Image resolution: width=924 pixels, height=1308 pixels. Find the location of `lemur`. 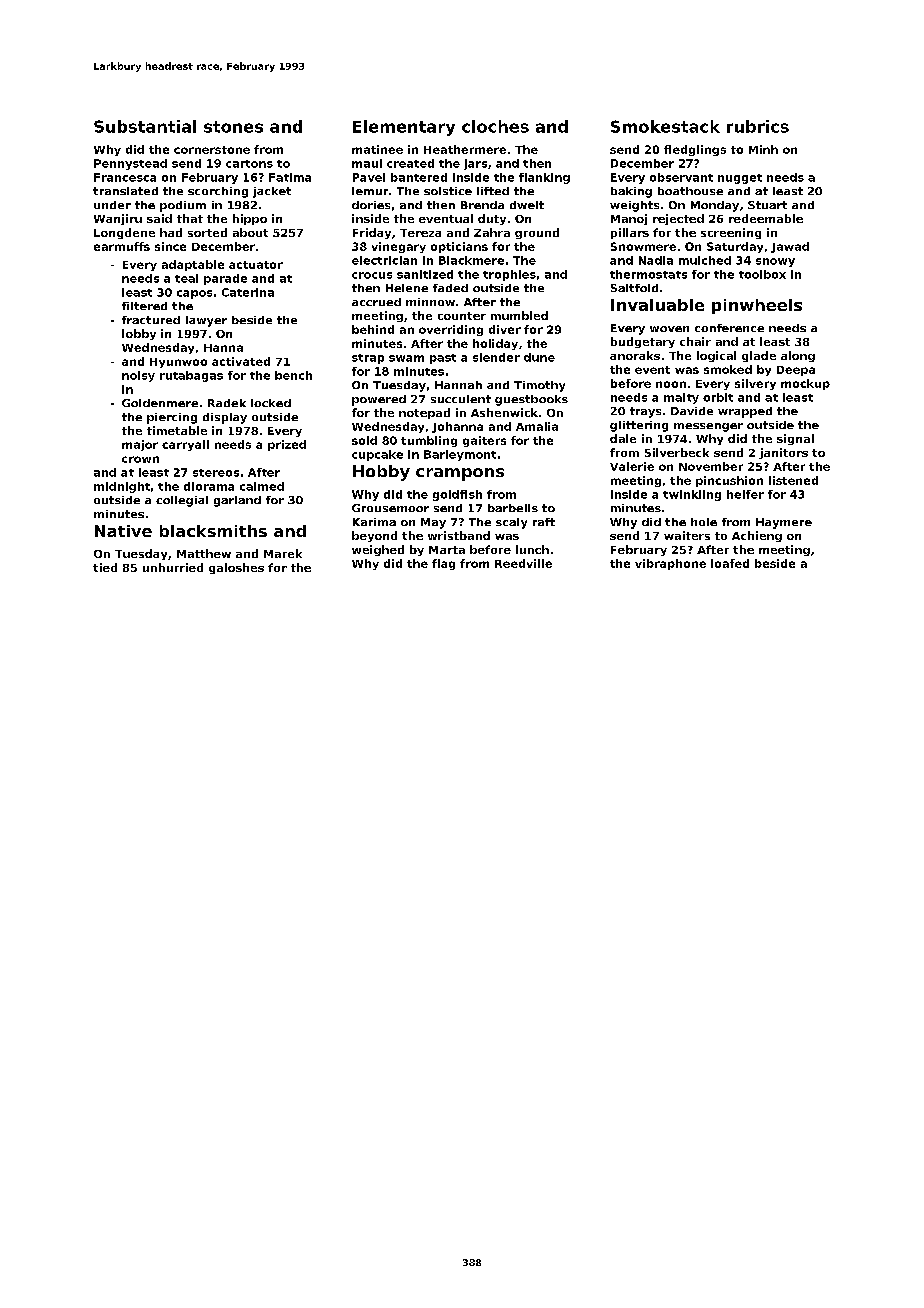

lemur is located at coordinates (370, 191).
